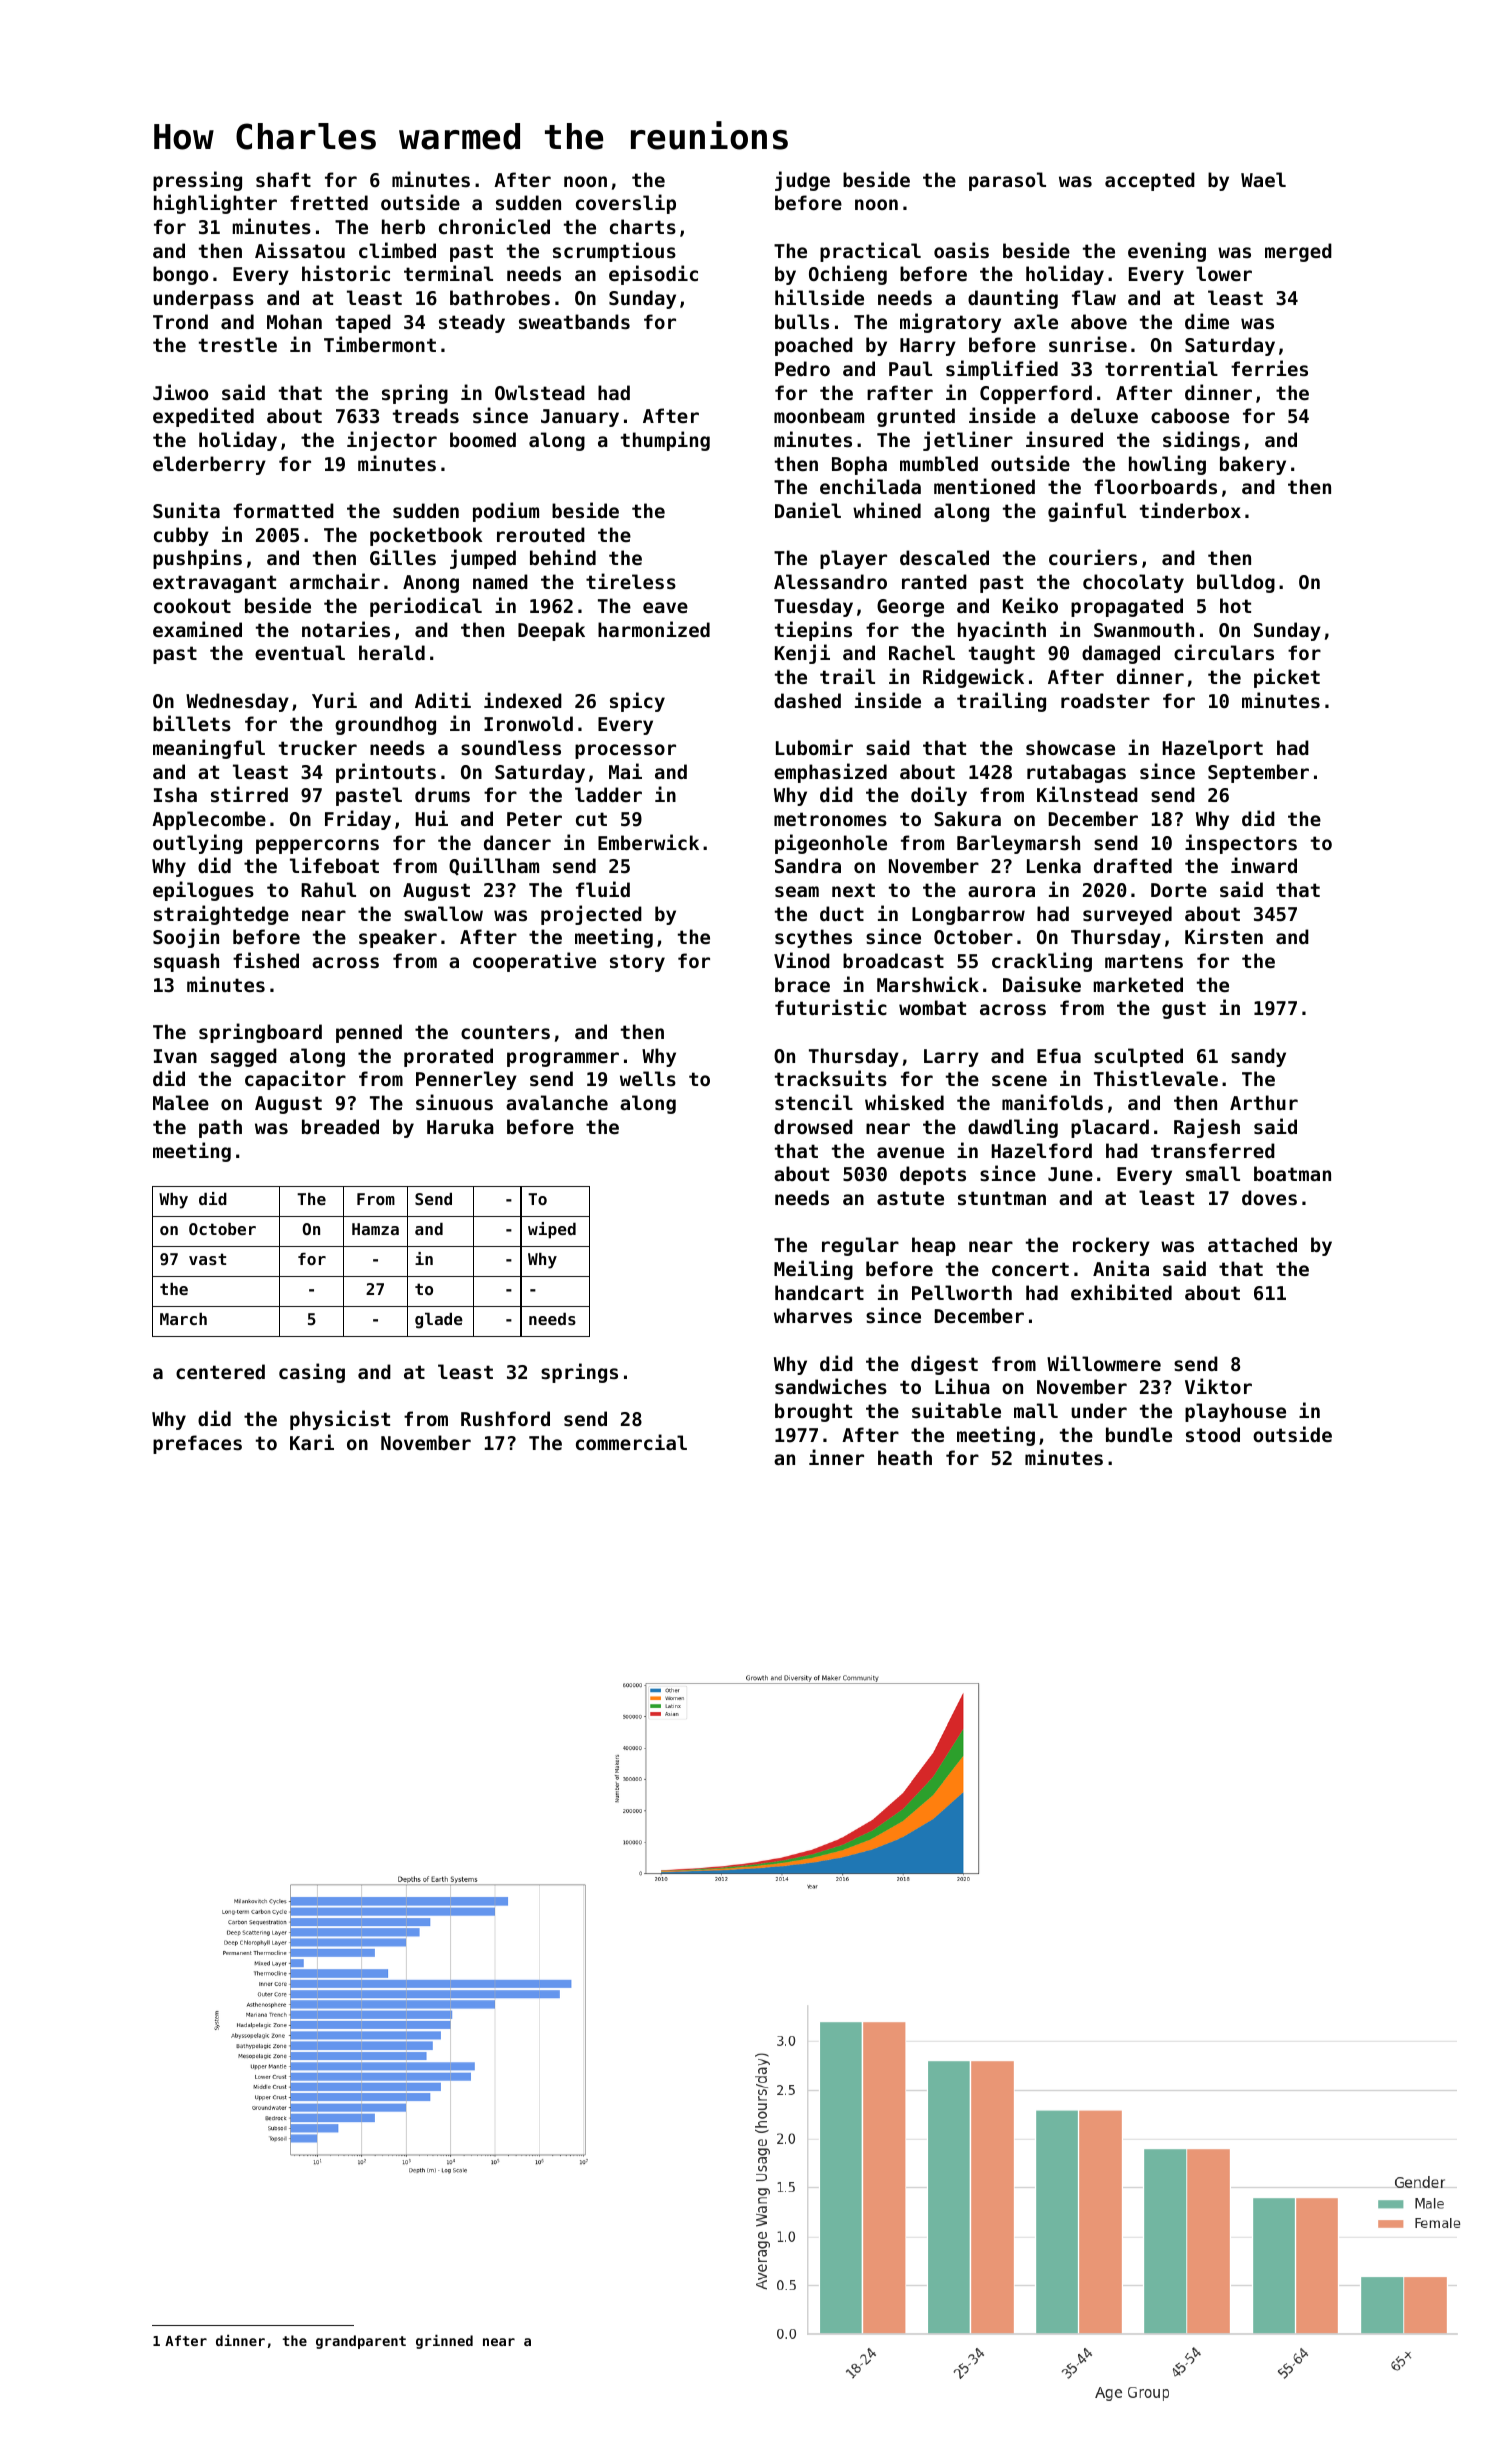 The height and width of the page is (2464, 1496). What do you see at coordinates (1218, 1386) in the page?
I see `Viktor` at bounding box center [1218, 1386].
